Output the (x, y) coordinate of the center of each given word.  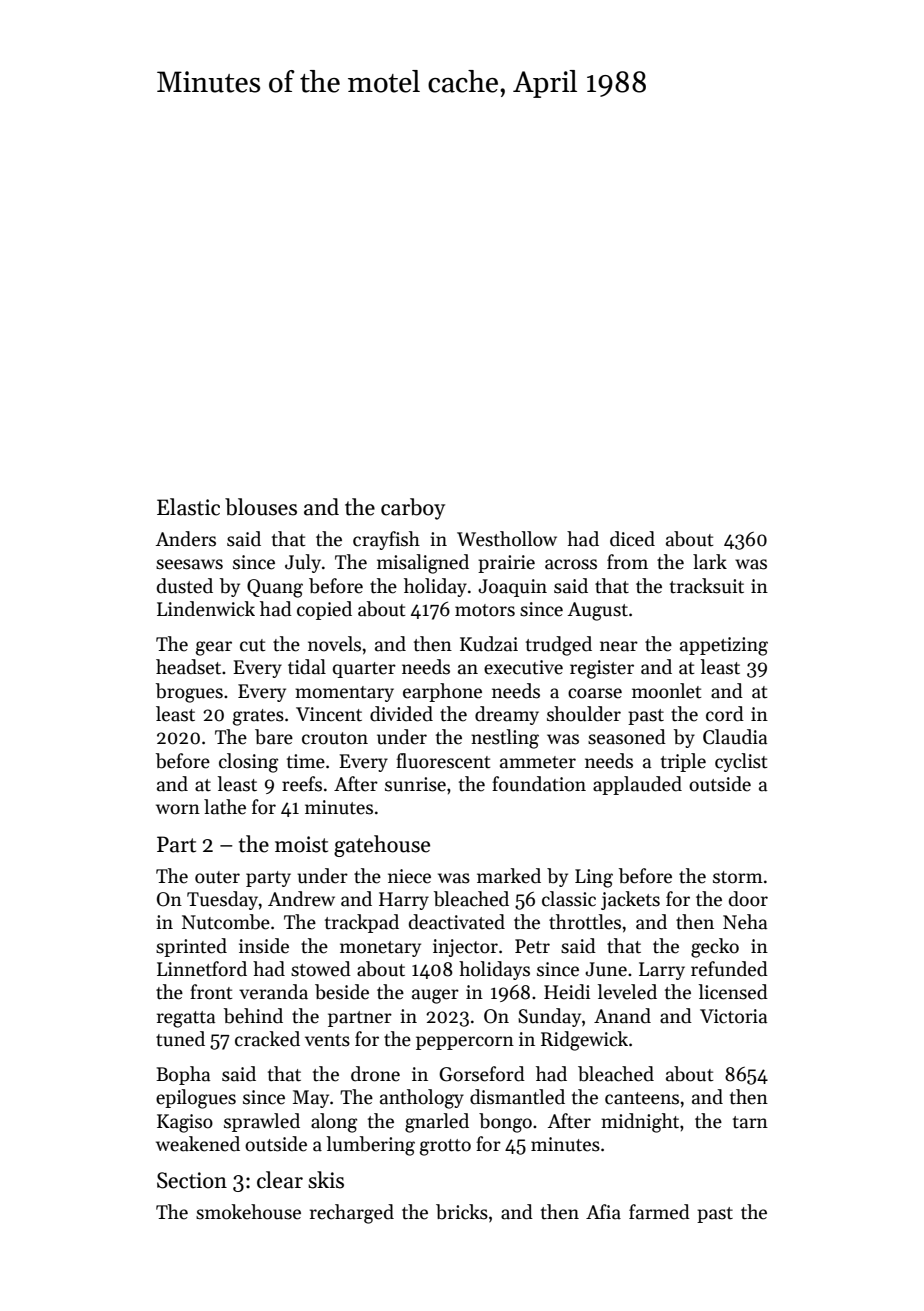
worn (178, 809)
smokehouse (248, 1212)
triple (683, 762)
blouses (261, 507)
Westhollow (507, 539)
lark (710, 562)
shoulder (584, 714)
